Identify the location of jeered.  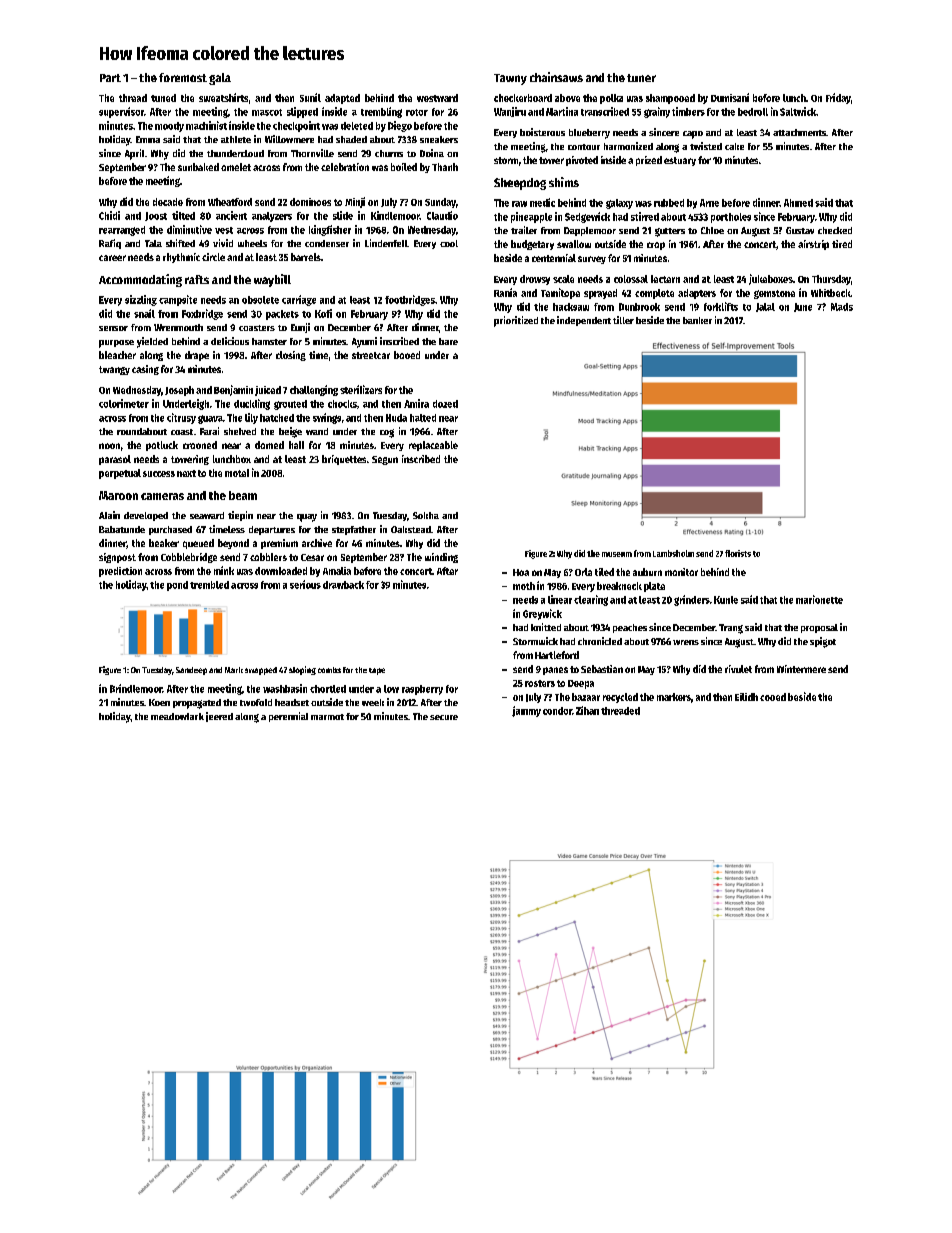
(219, 717).
